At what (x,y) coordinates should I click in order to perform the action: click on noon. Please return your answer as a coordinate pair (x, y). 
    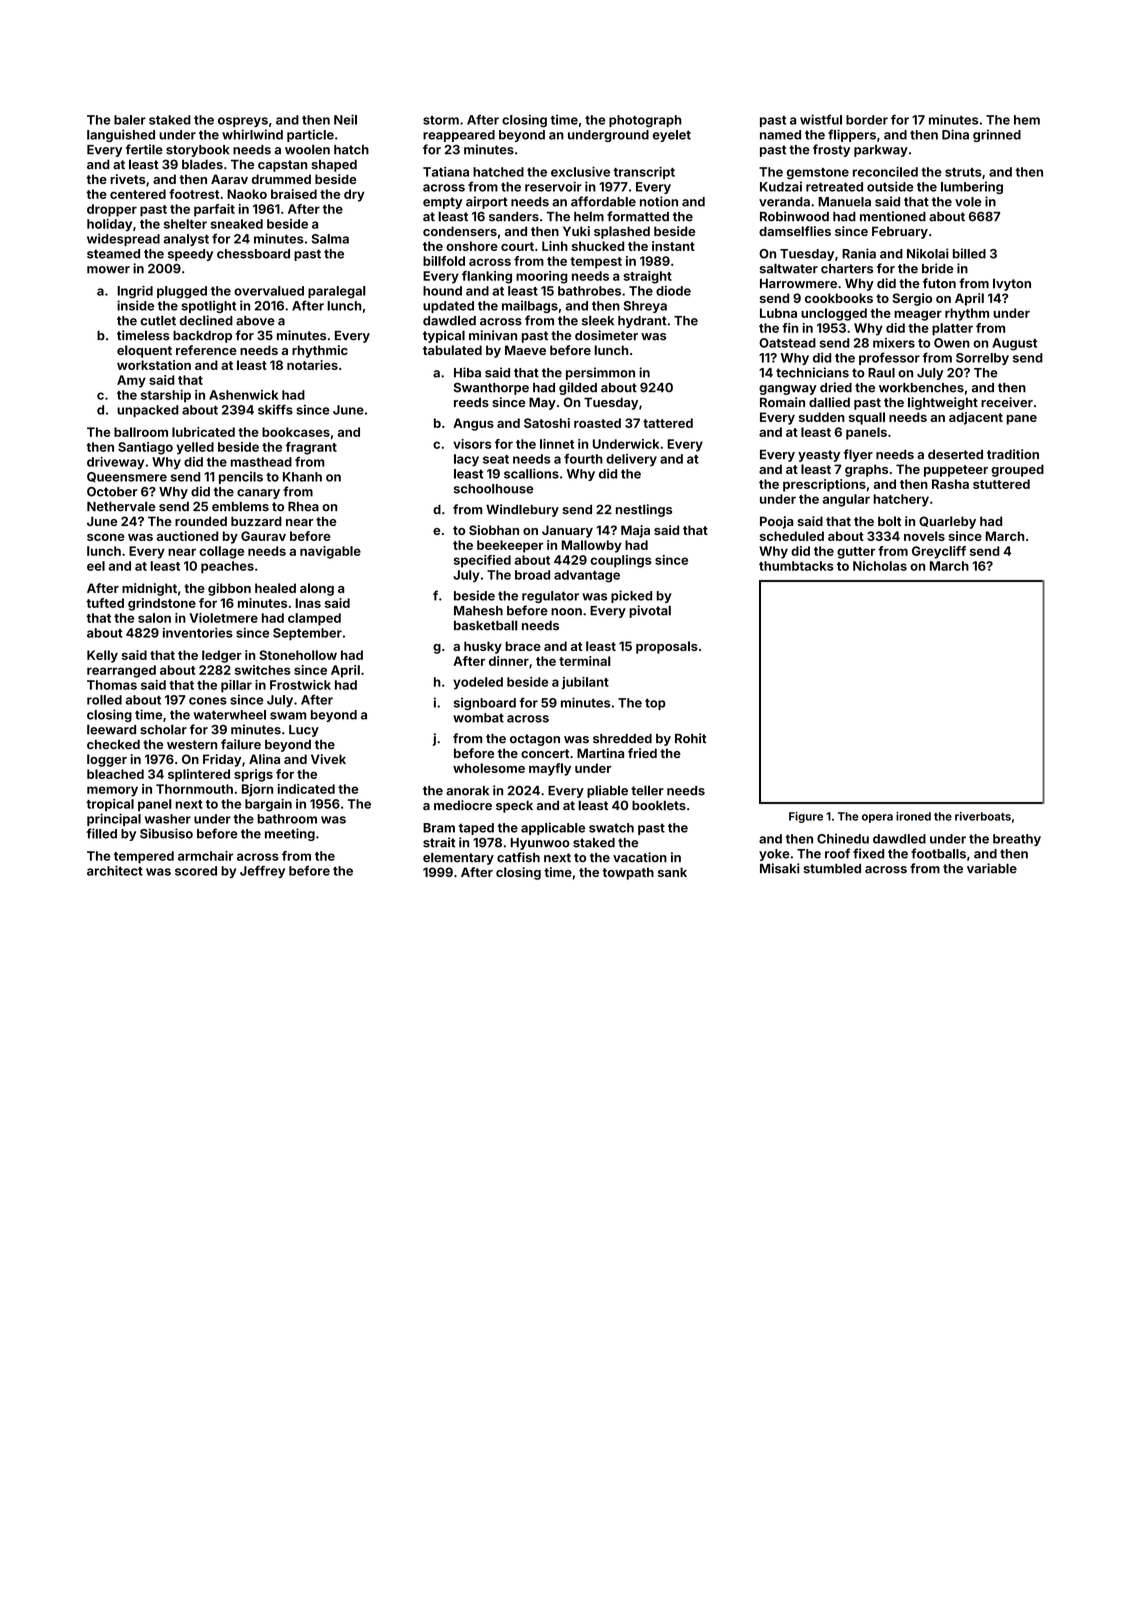
    Looking at the image, I should click on (566, 612).
